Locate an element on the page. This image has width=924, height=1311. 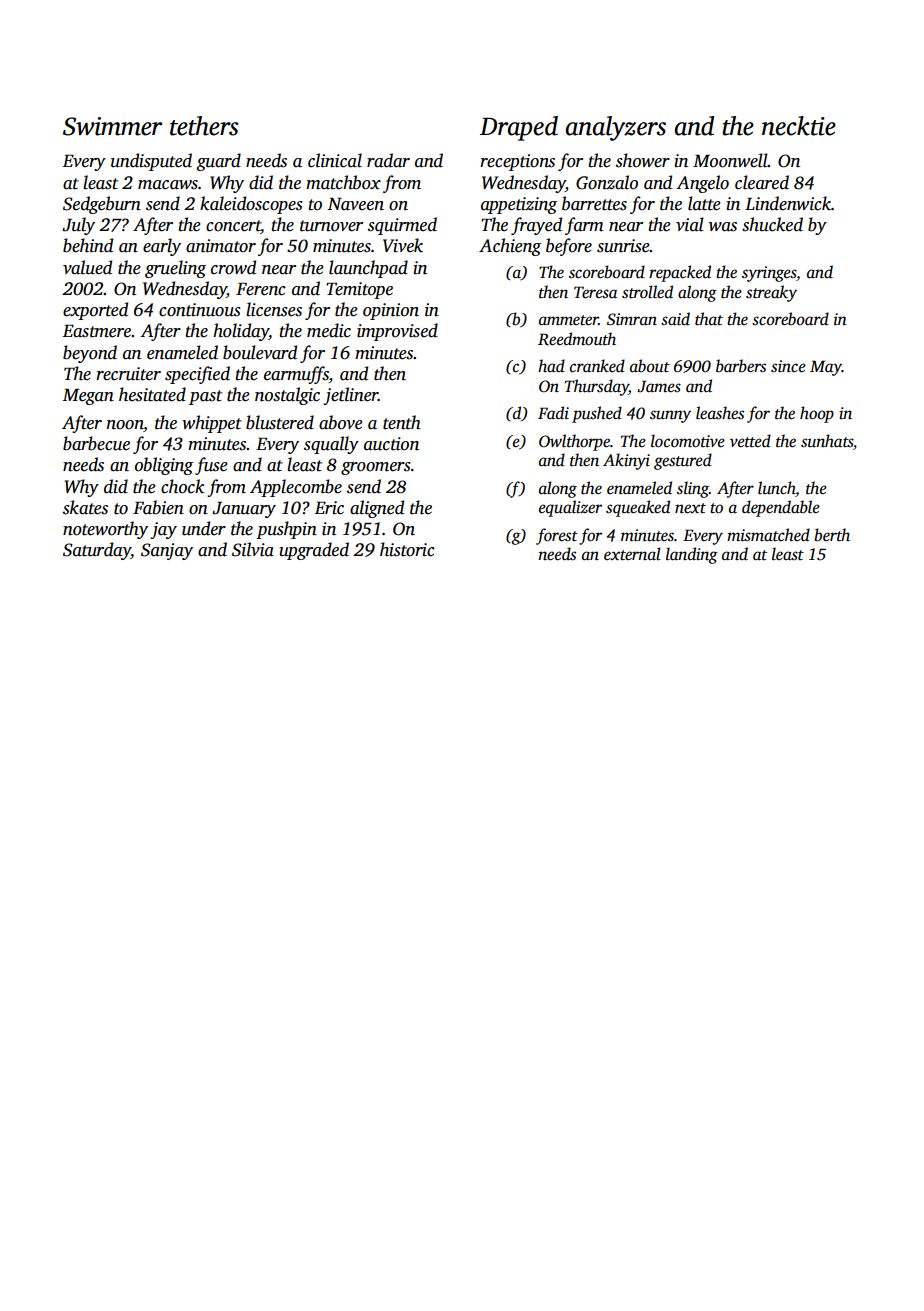
that is located at coordinates (709, 319).
